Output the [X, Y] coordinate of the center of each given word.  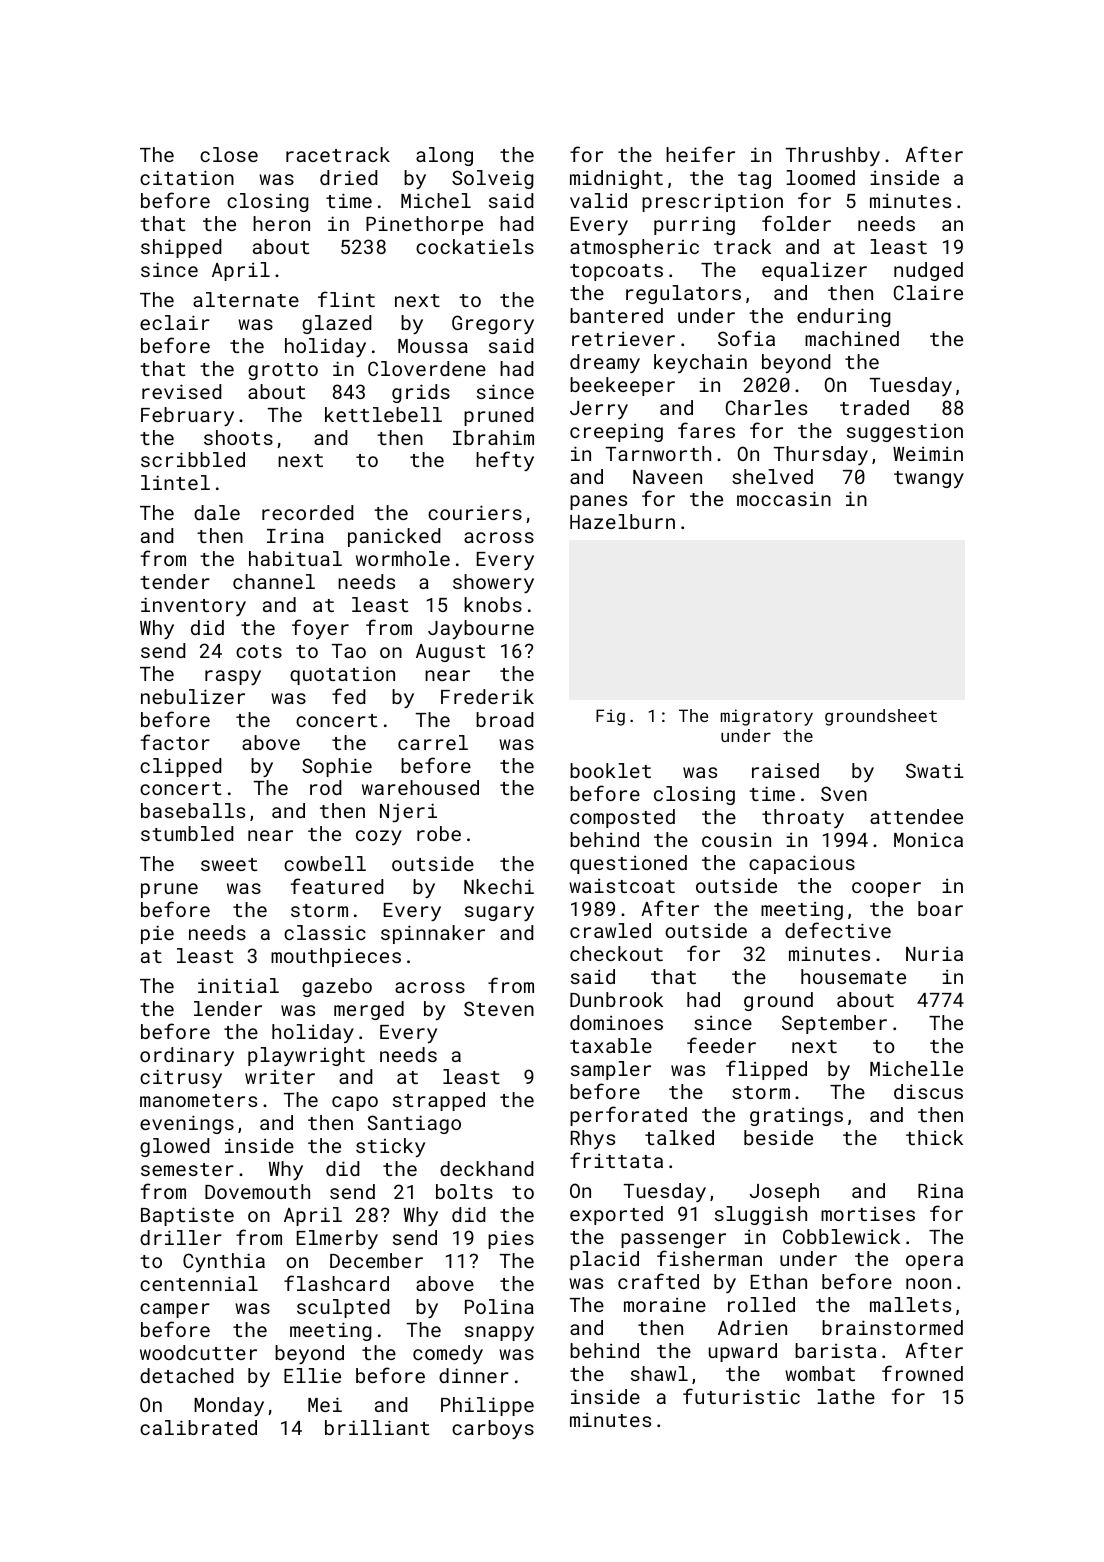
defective [838, 930]
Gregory [493, 324]
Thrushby [833, 156]
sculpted [343, 1308]
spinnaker [433, 934]
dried [348, 177]
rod [325, 787]
